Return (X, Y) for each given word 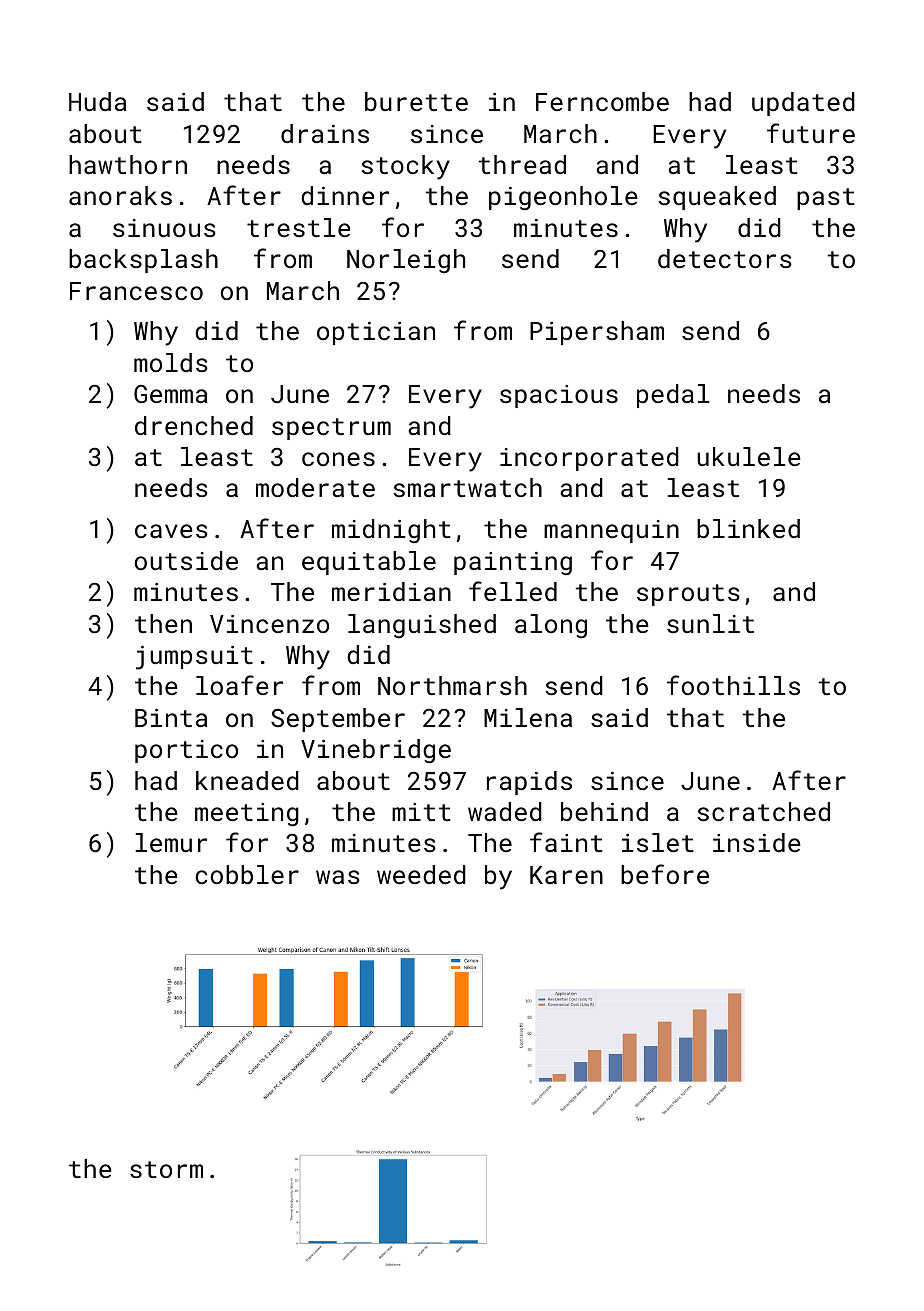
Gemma (170, 394)
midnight (391, 531)
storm (166, 1169)
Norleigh (406, 261)
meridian (391, 591)
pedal (673, 396)
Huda (97, 101)
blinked (748, 528)
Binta (171, 718)
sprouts (688, 595)
